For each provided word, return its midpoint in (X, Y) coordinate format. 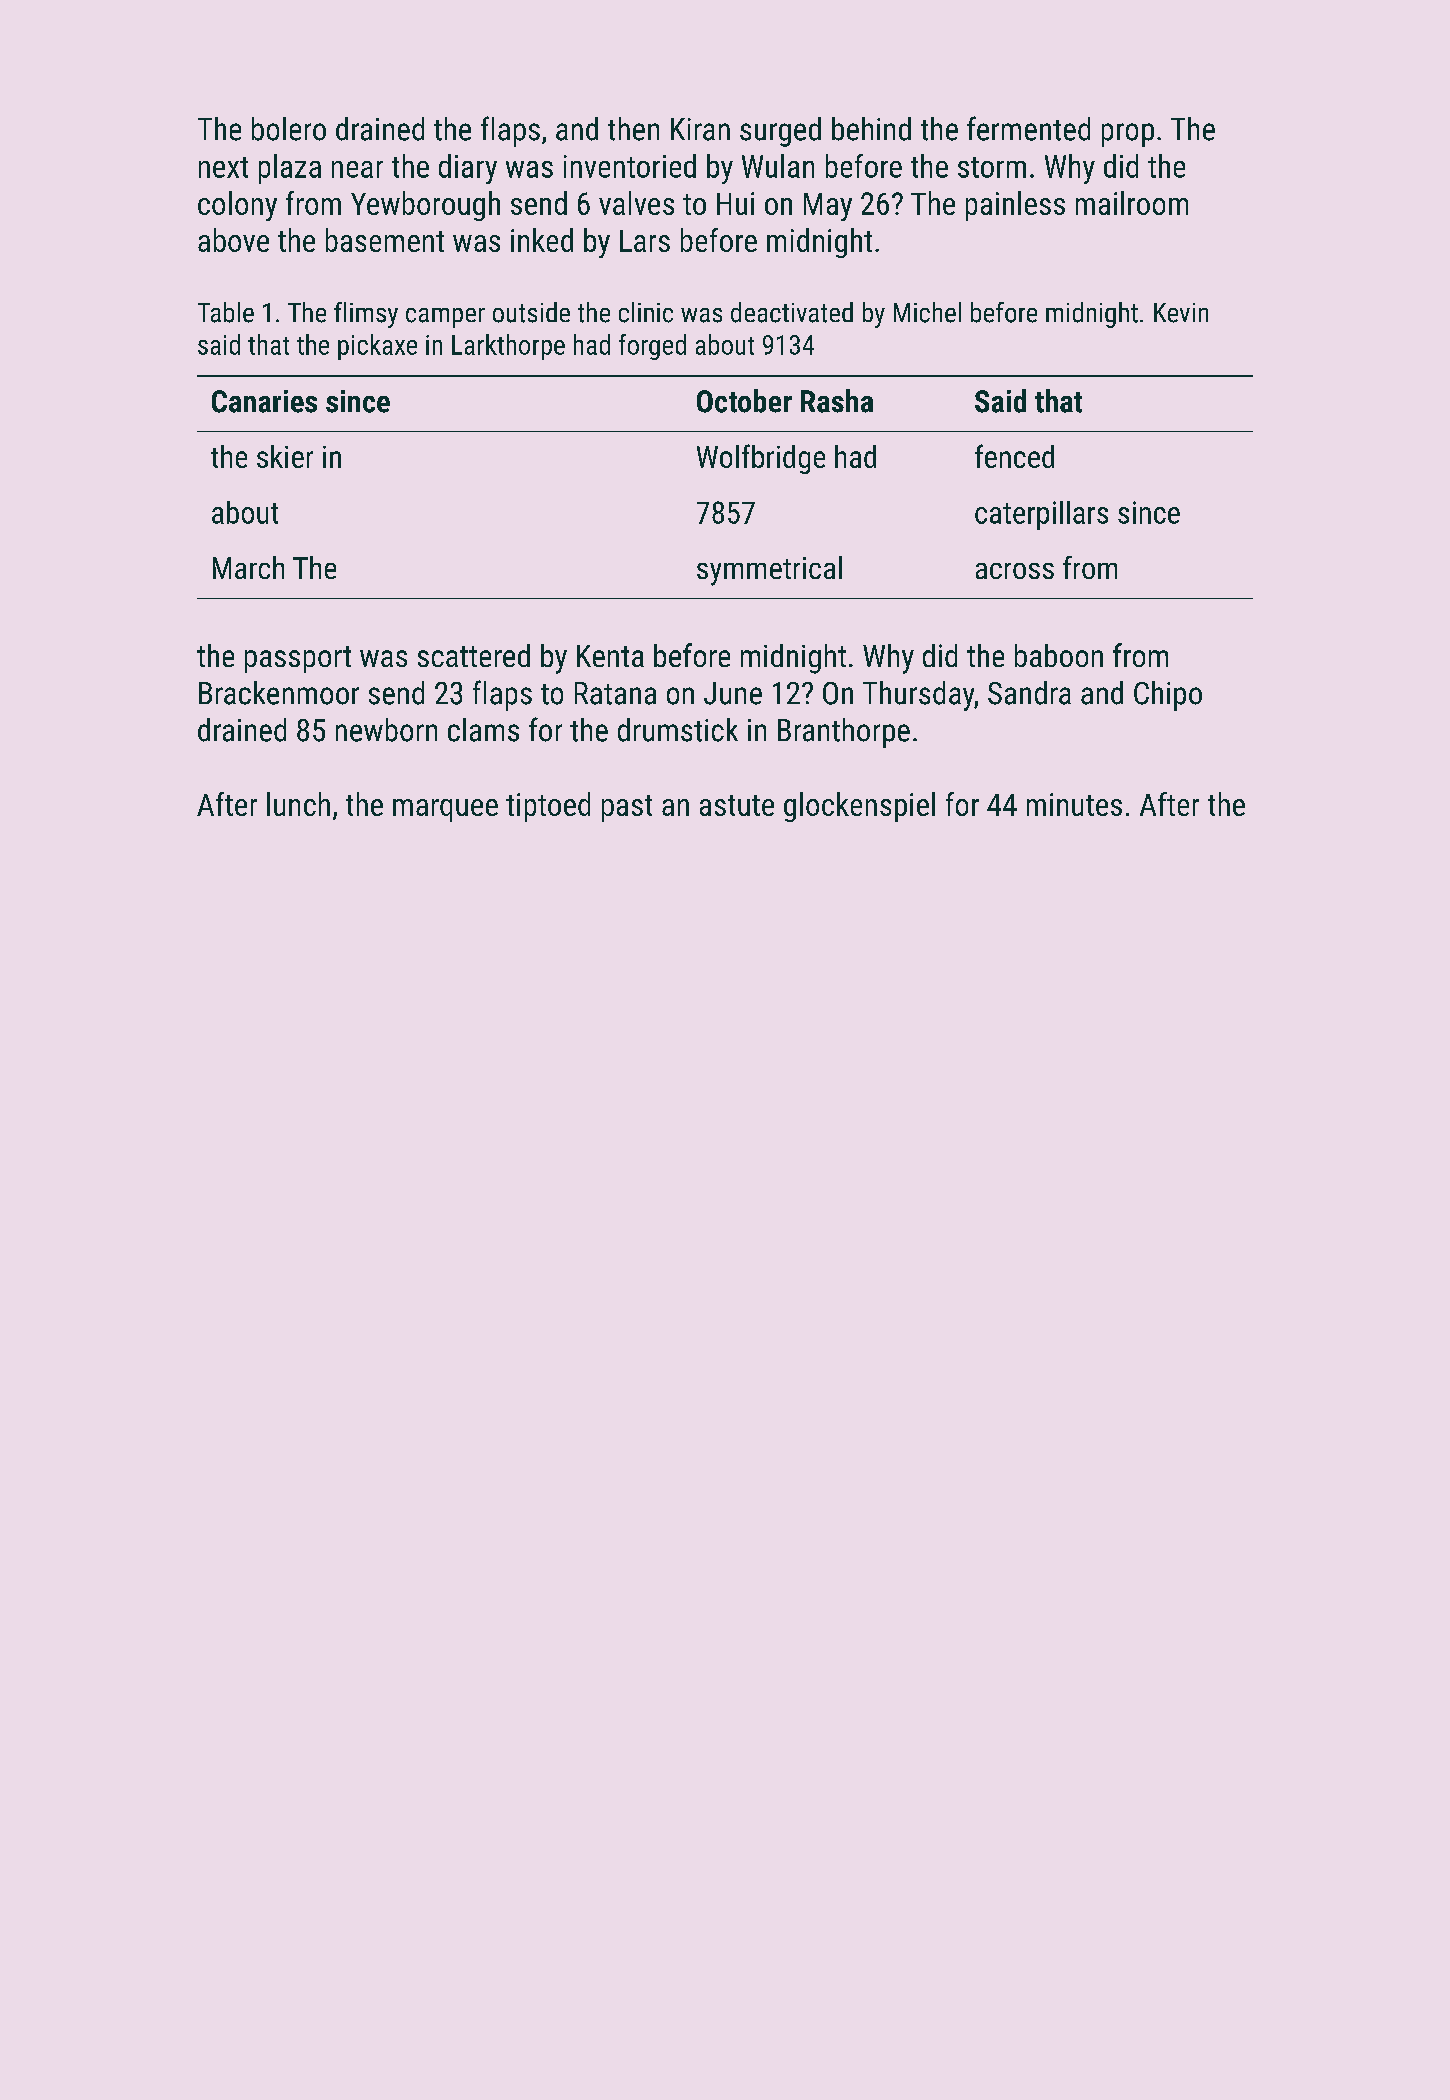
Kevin (1181, 313)
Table (226, 312)
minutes (1074, 804)
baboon (1059, 655)
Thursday (918, 696)
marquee (445, 810)
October (744, 401)
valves (636, 203)
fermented (1028, 128)
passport (298, 659)
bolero (289, 129)
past (627, 808)
